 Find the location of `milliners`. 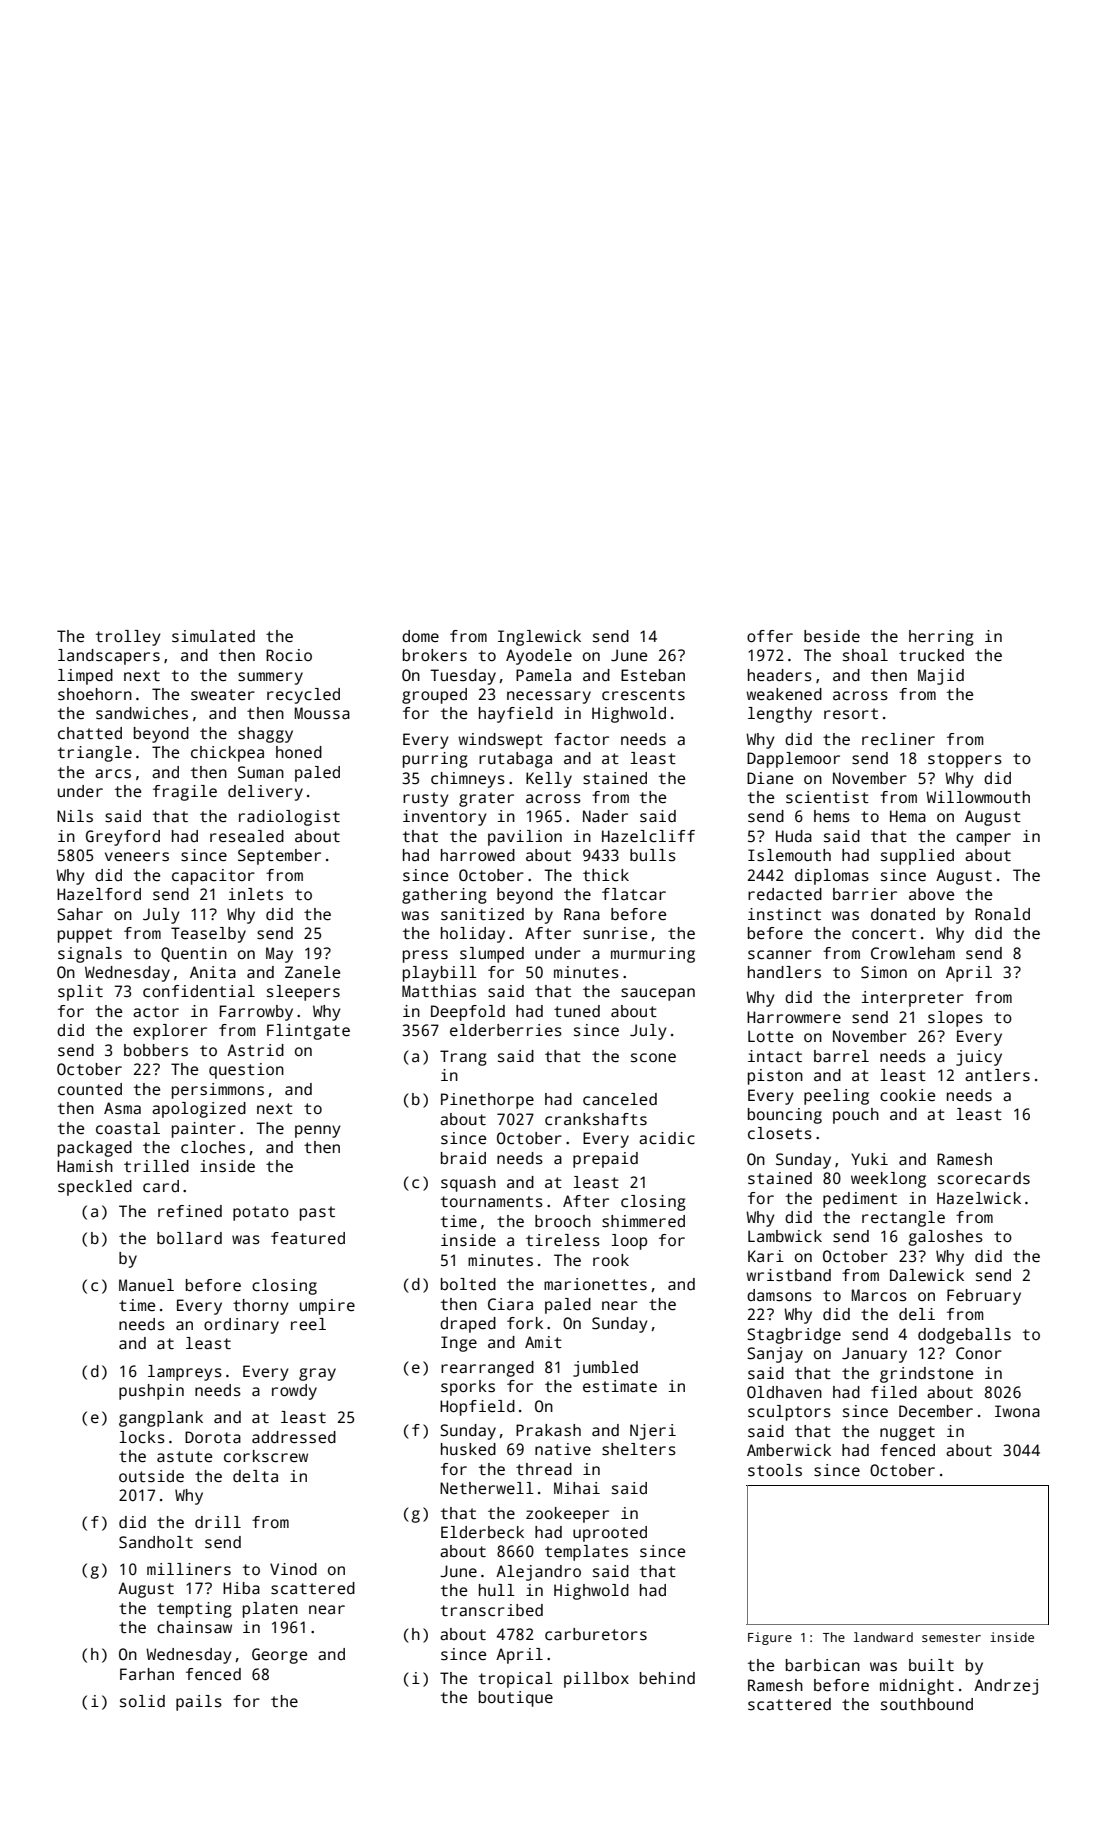

milliners is located at coordinates (189, 1569).
